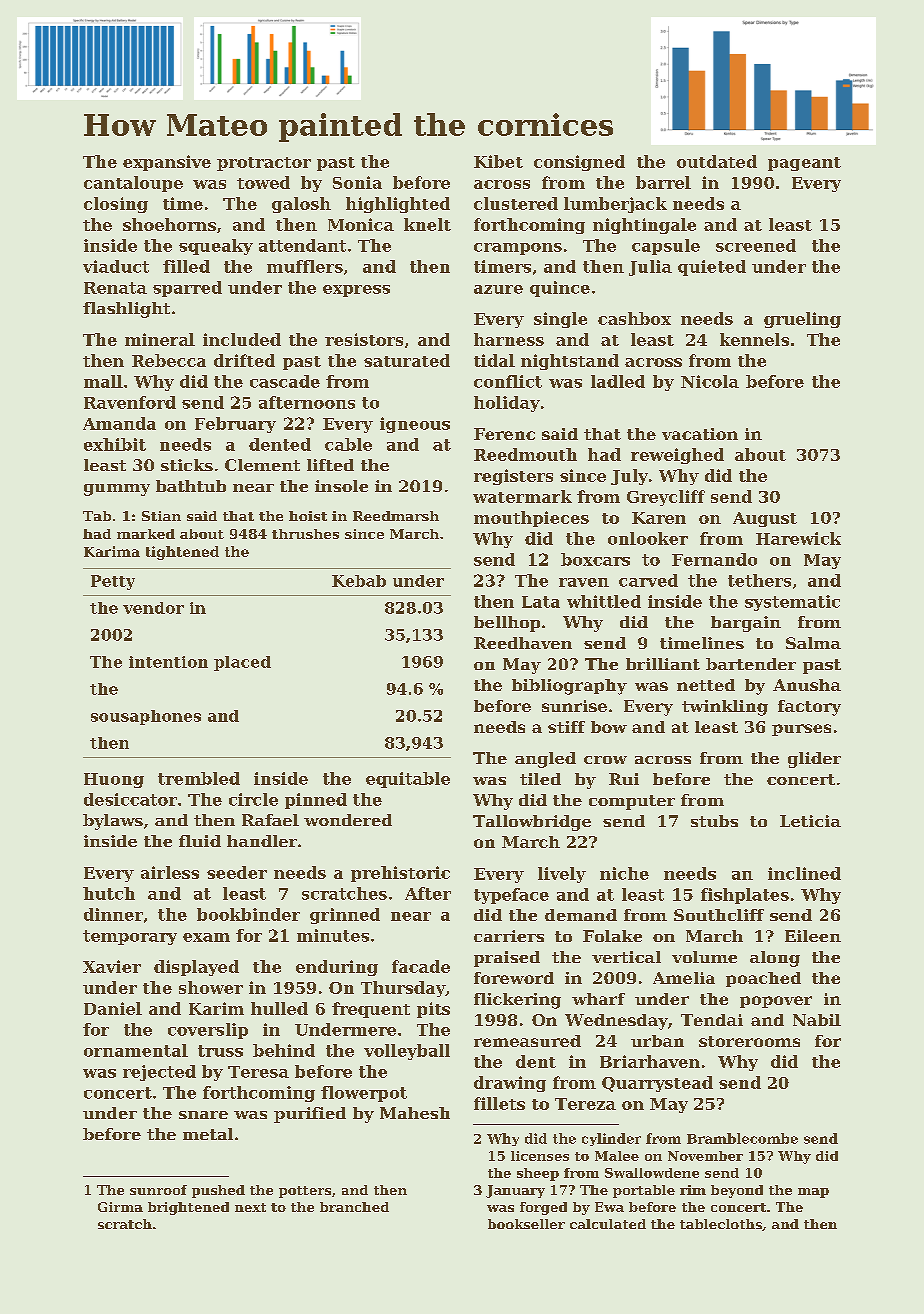 Image resolution: width=924 pixels, height=1314 pixels. What do you see at coordinates (717, 161) in the screenshot?
I see `outdated` at bounding box center [717, 161].
